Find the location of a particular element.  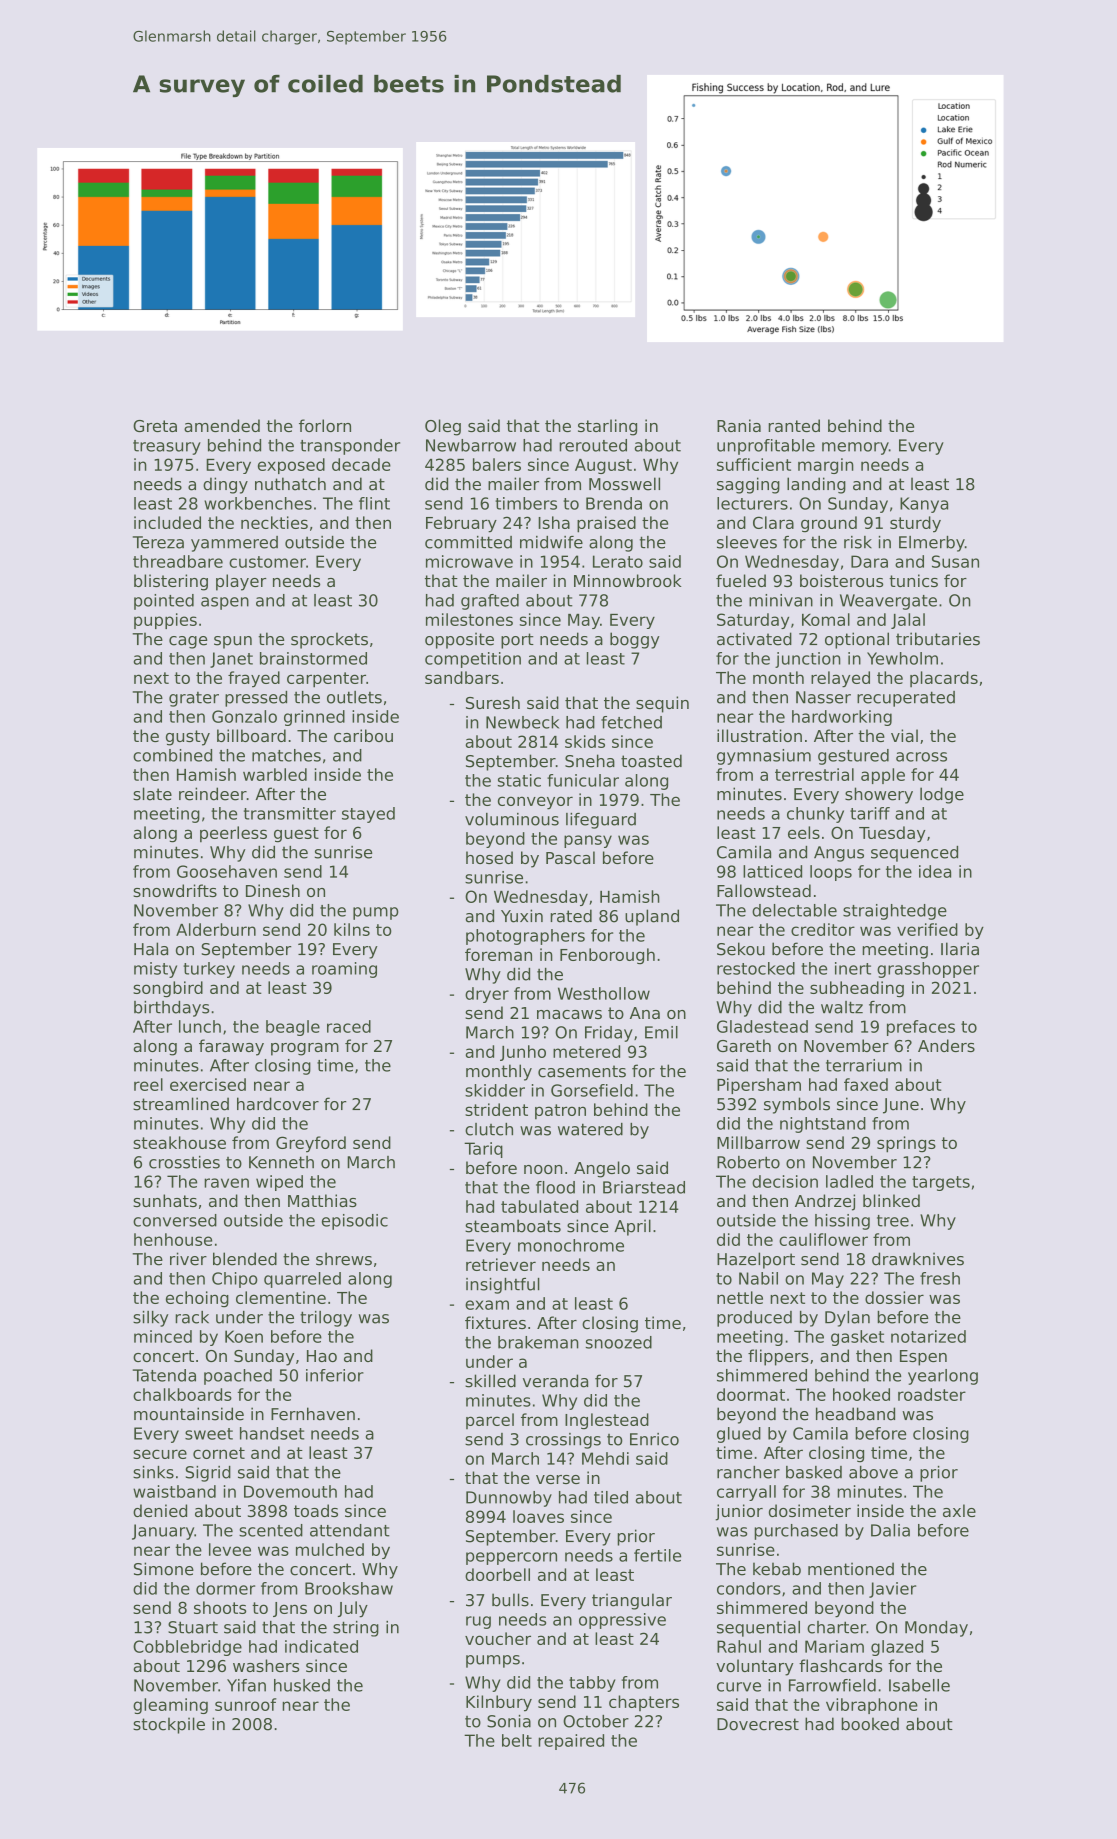

Anders is located at coordinates (946, 1045).
